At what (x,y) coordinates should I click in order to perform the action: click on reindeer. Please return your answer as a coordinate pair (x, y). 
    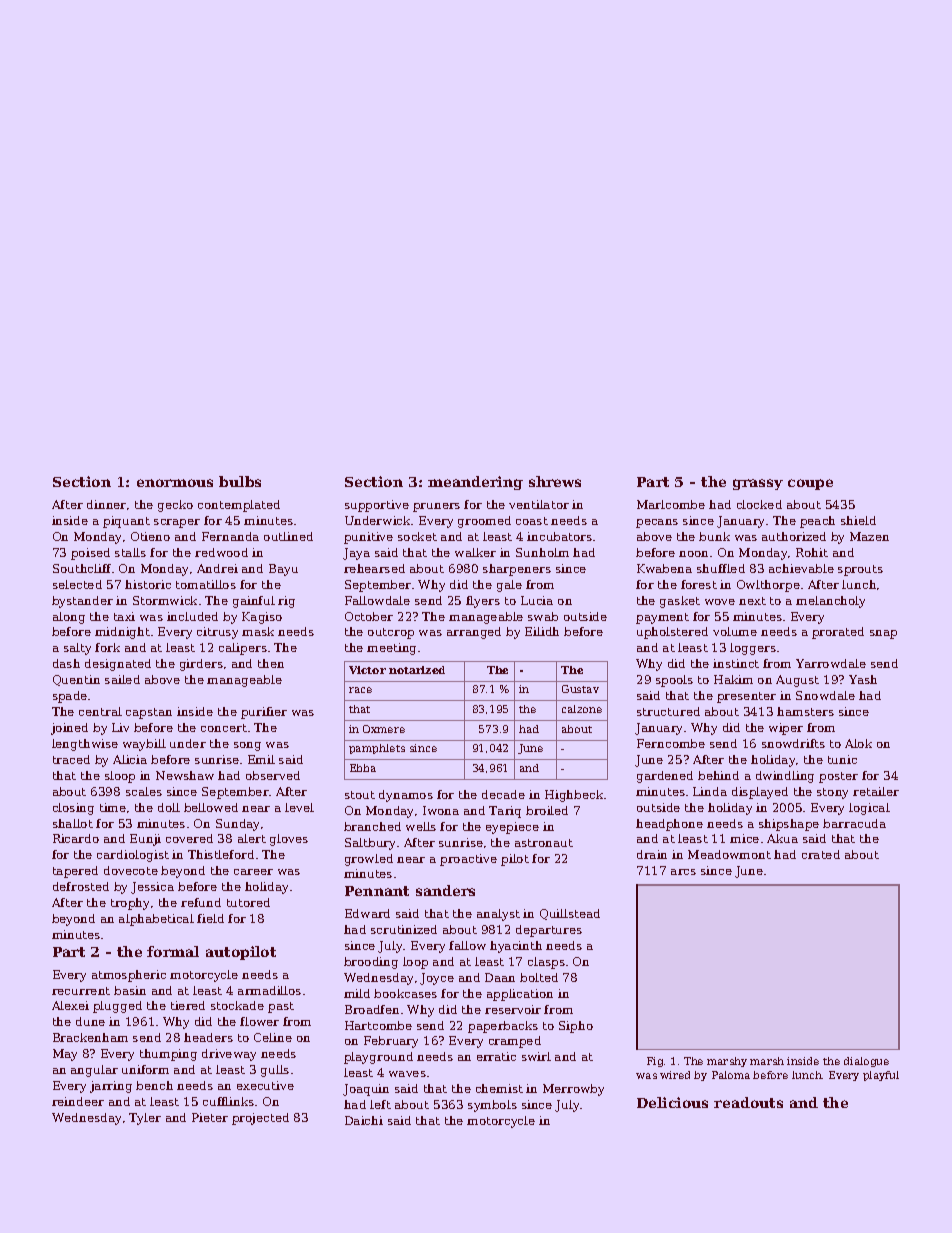
    Looking at the image, I should click on (78, 1101).
